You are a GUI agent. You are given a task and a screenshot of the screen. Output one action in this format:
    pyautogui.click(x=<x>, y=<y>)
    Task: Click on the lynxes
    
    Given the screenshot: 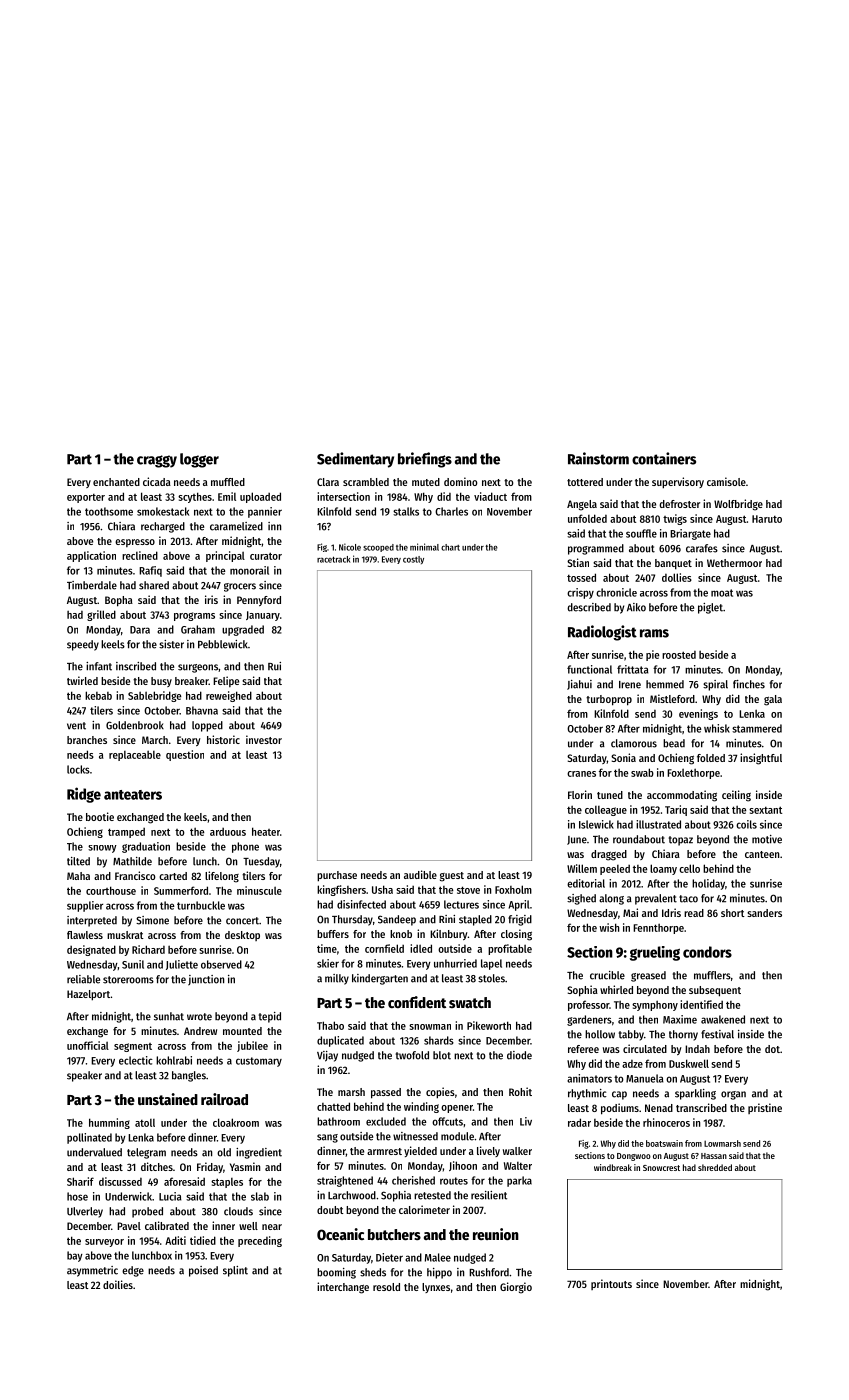 What is the action you would take?
    pyautogui.click(x=436, y=1288)
